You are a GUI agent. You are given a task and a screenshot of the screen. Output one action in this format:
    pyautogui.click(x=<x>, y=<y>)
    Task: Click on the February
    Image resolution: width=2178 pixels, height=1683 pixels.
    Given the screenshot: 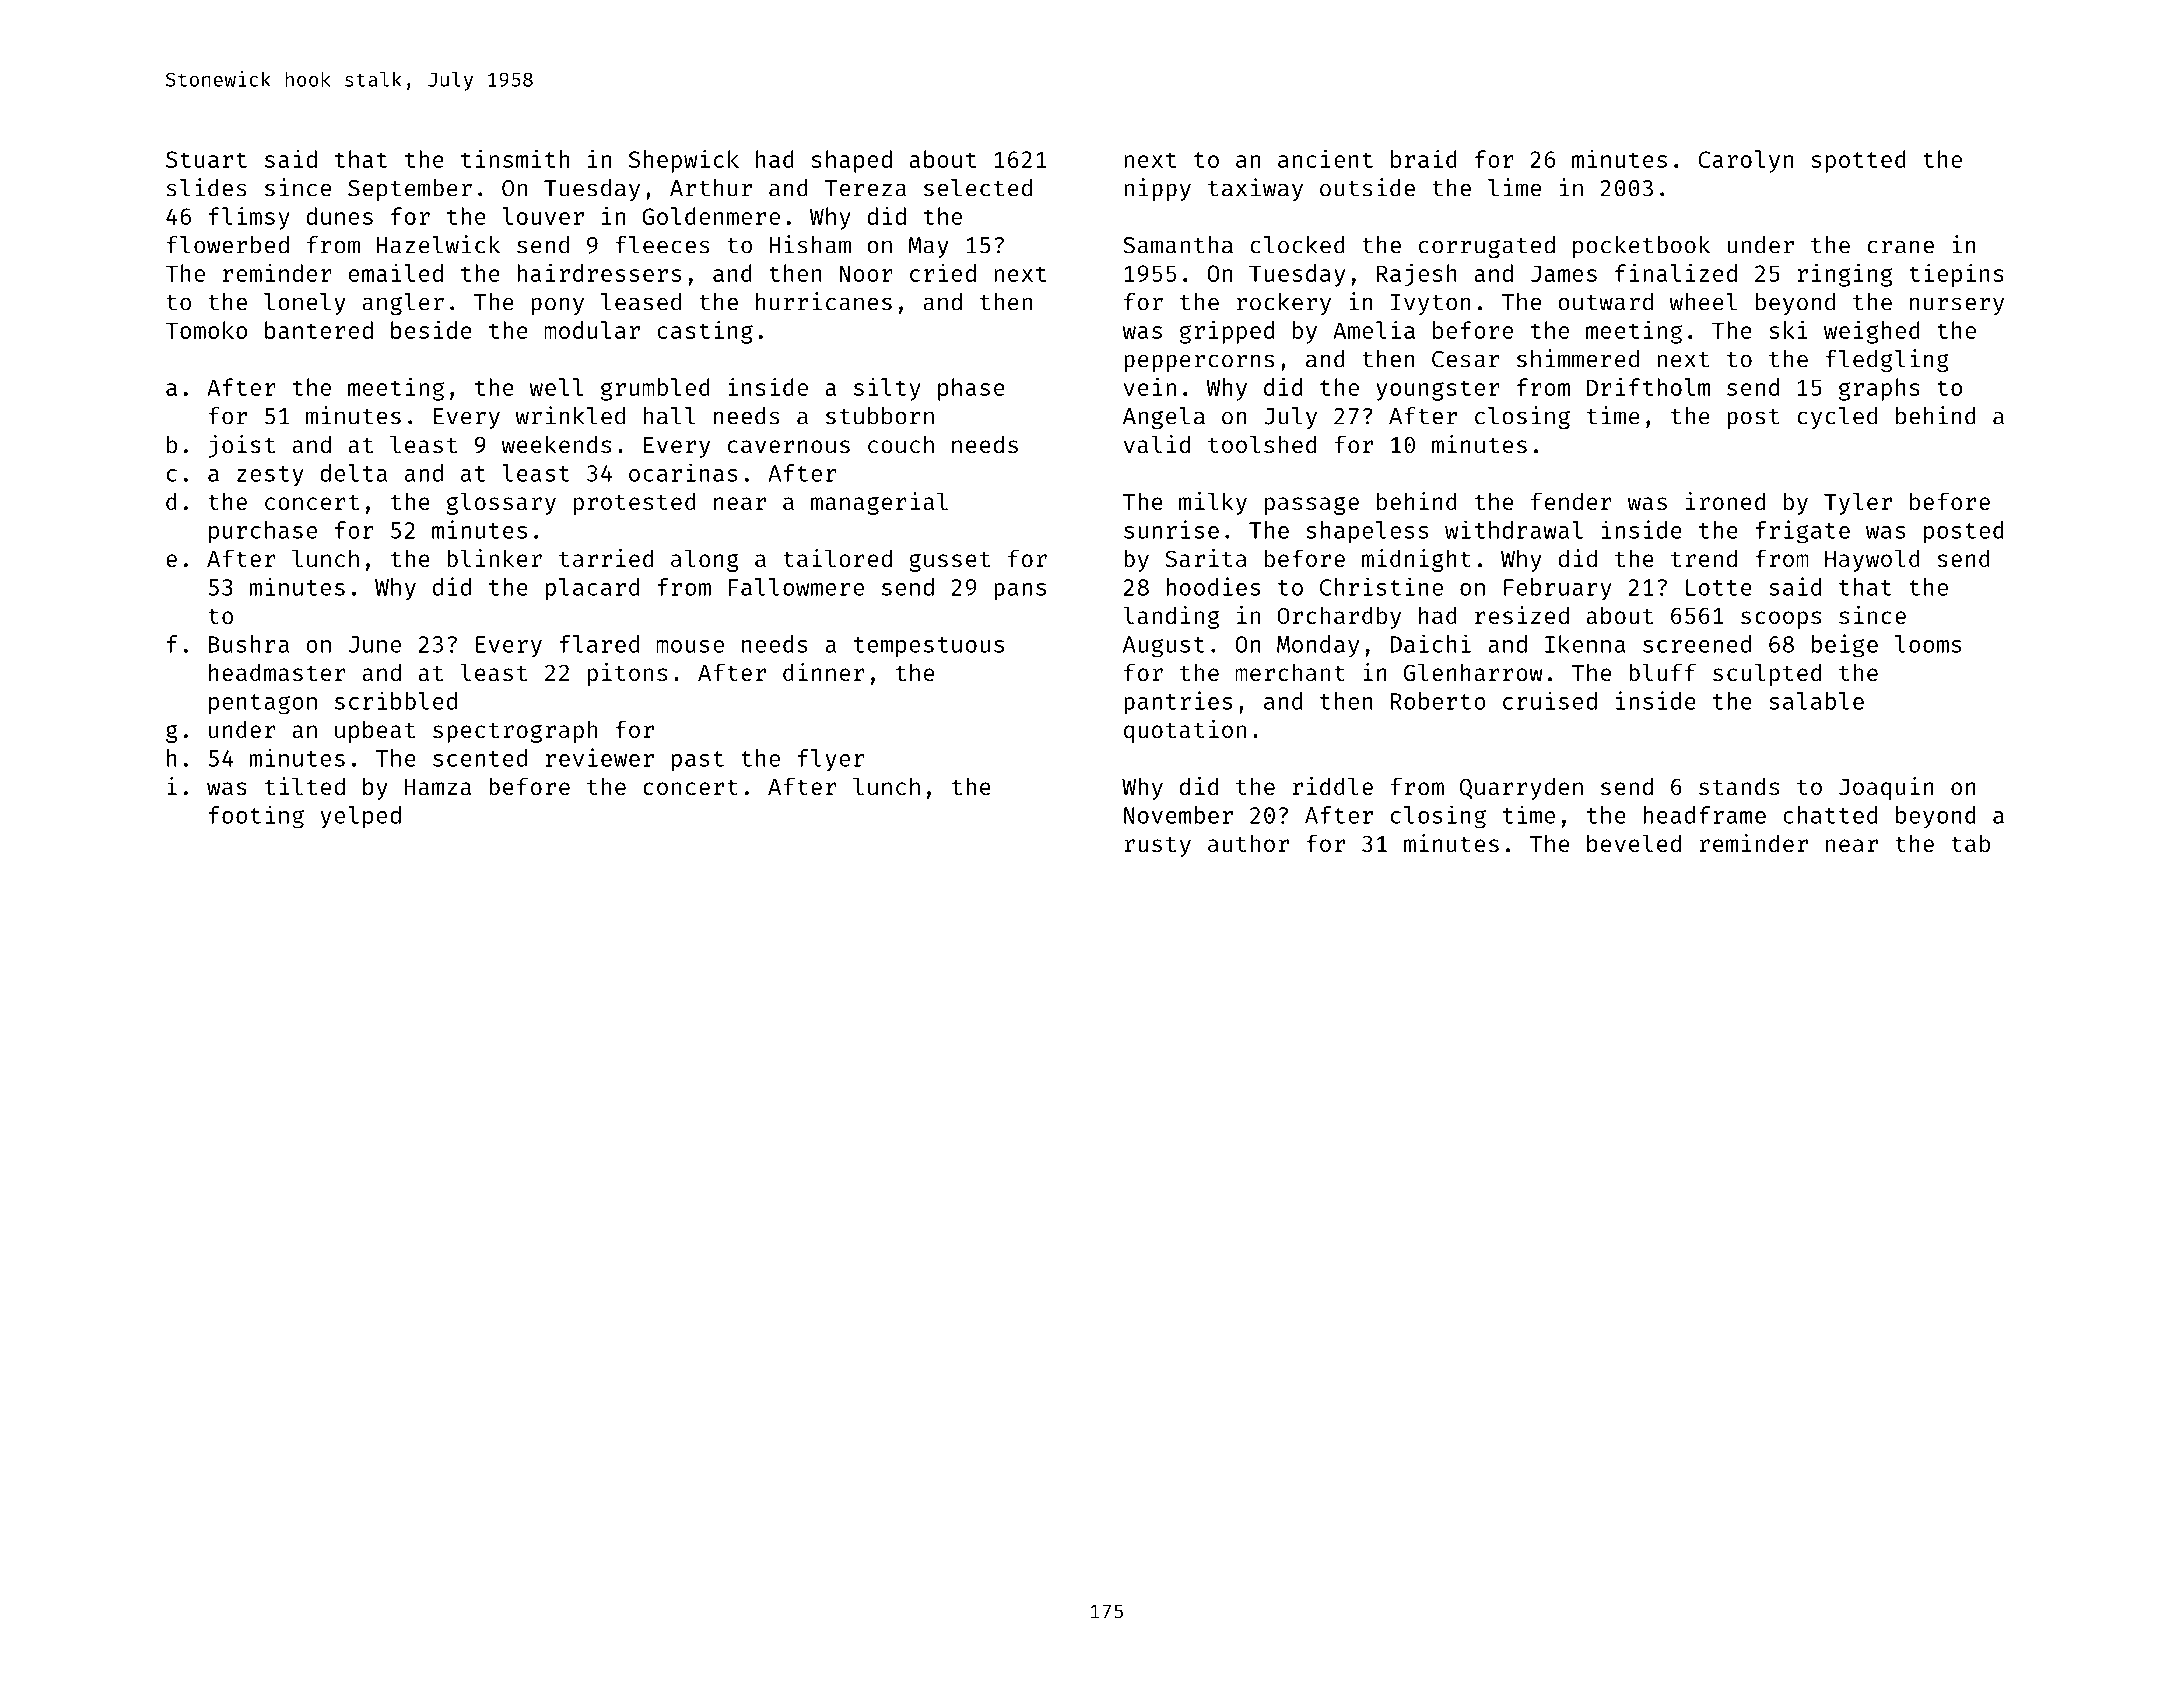 What is the action you would take?
    pyautogui.click(x=1558, y=589)
